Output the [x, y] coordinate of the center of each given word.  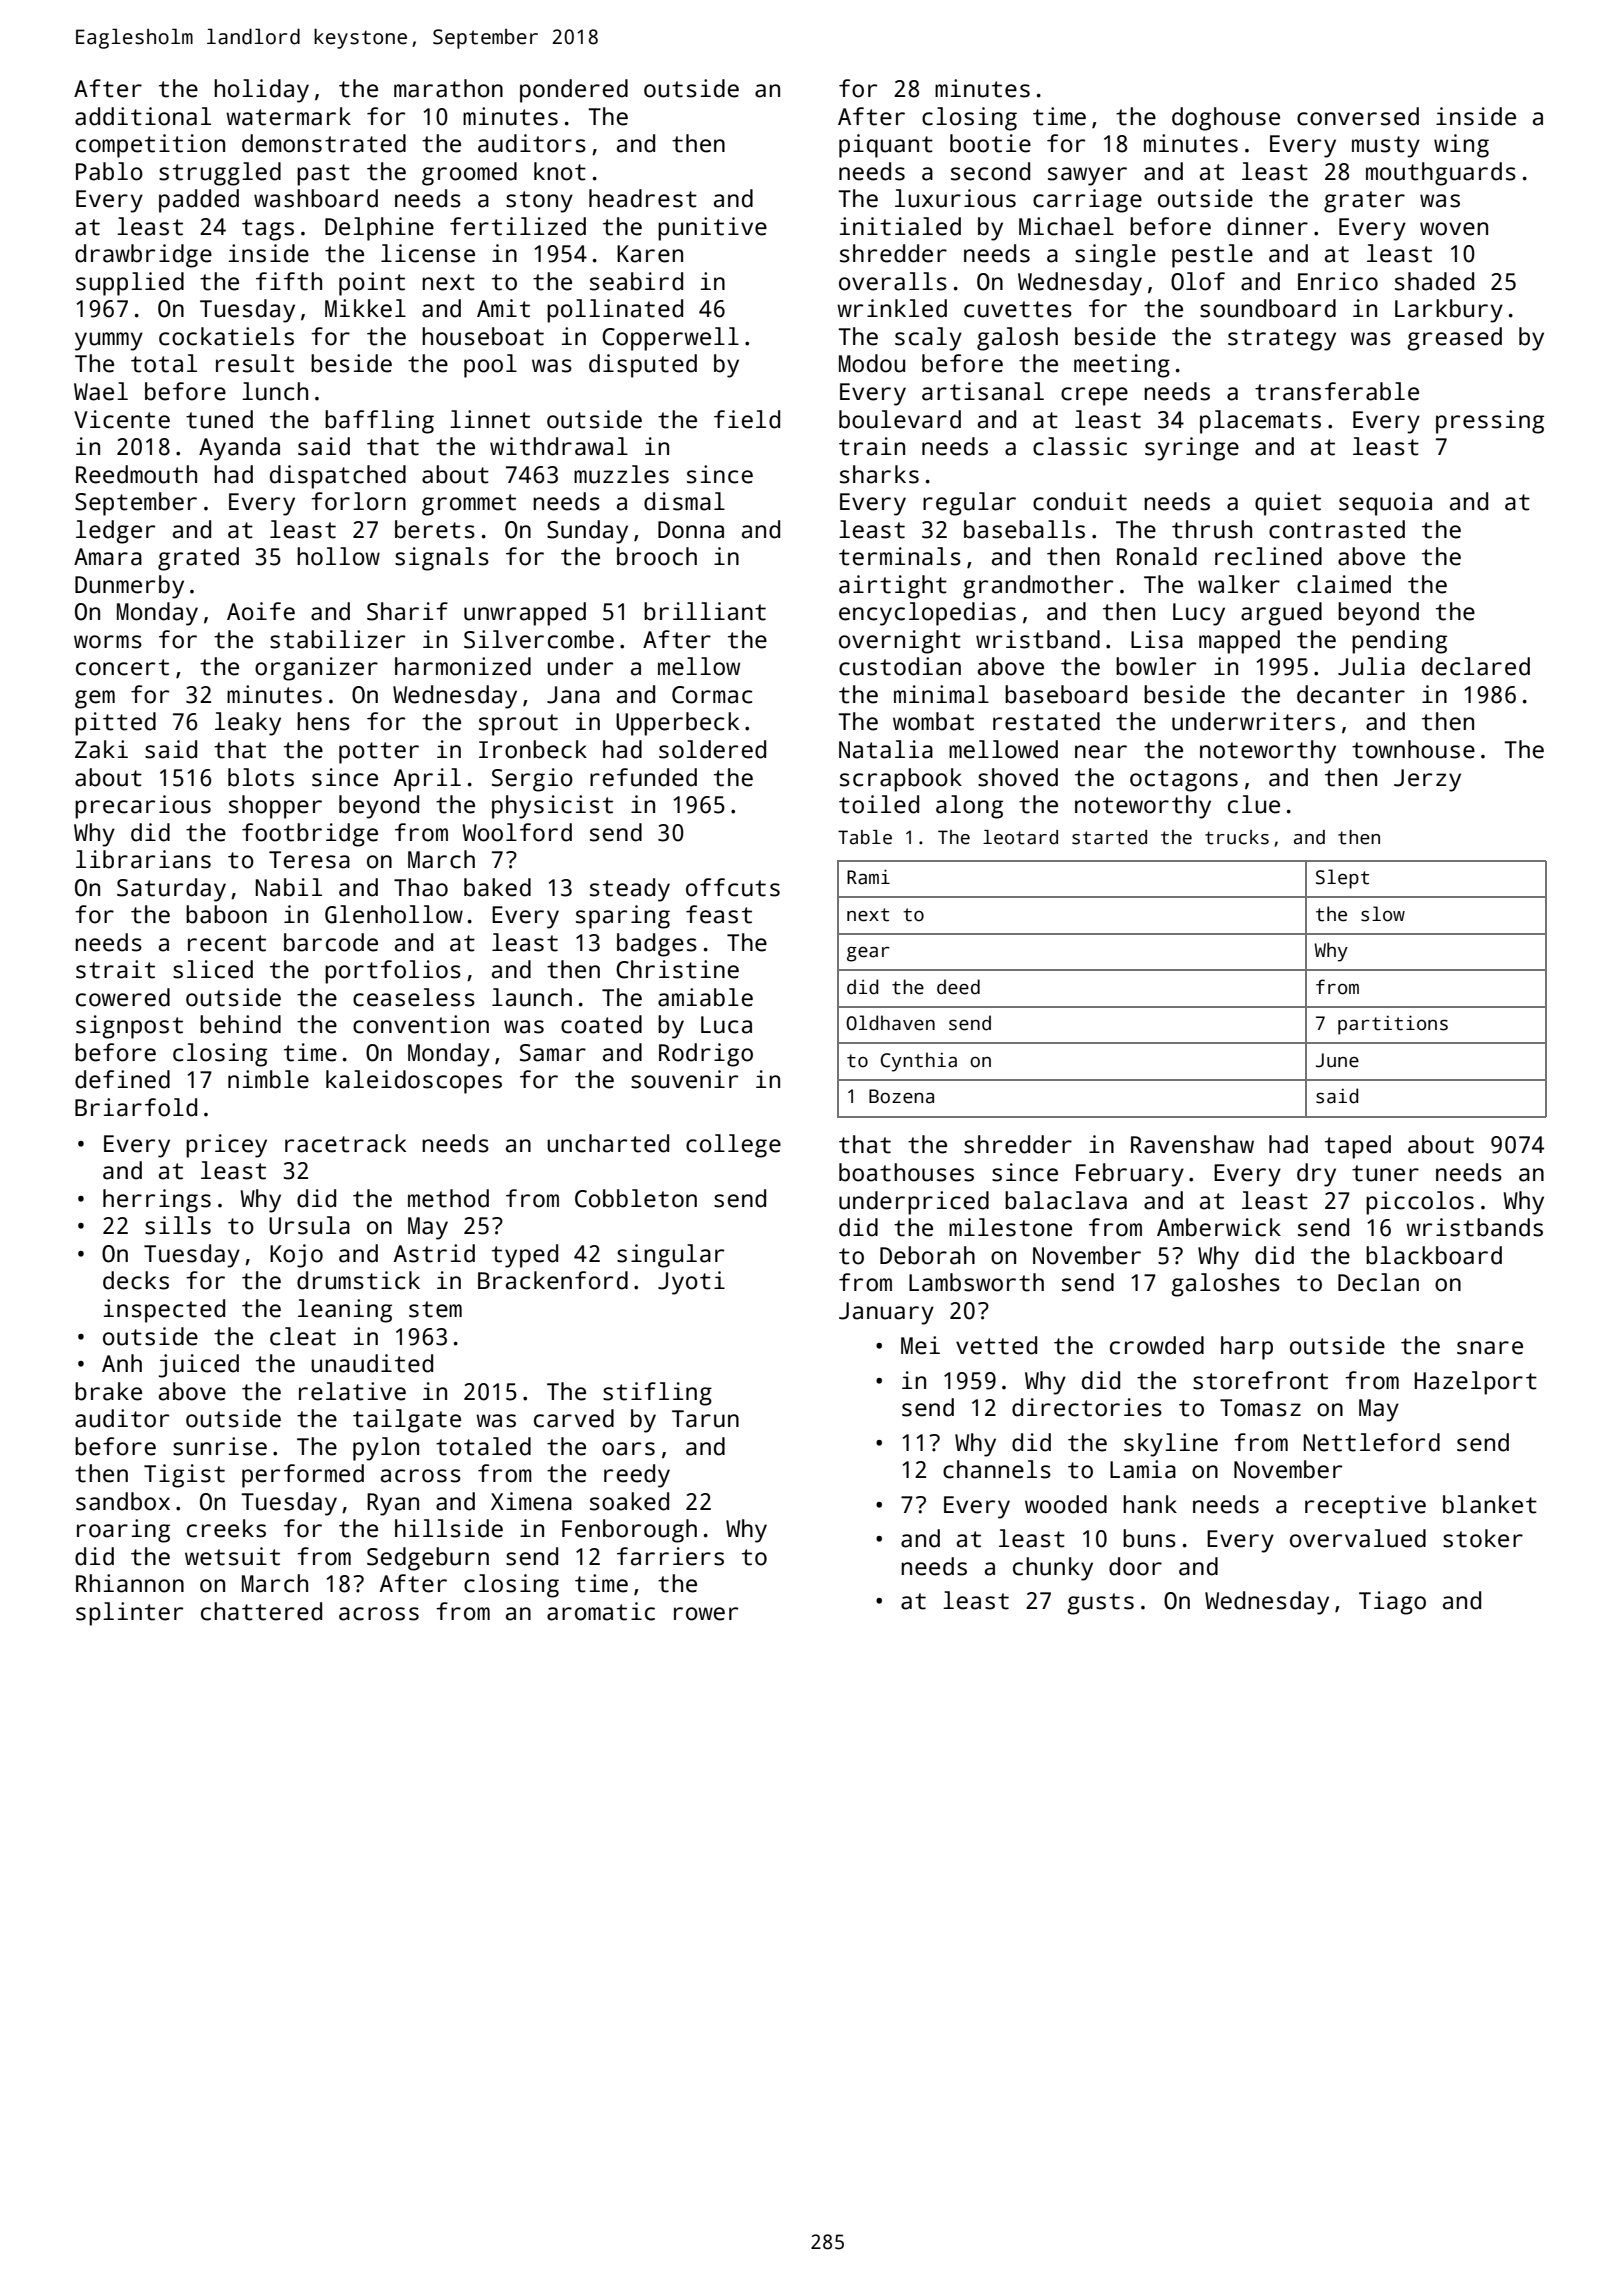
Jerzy [1427, 780]
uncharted [608, 1143]
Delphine [379, 229]
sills [178, 1225]
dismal [684, 501]
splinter [129, 1614]
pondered [574, 91]
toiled [879, 804]
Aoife [261, 611]
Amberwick [1219, 1227]
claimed [1344, 584]
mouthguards [1441, 174]
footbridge [310, 835]
